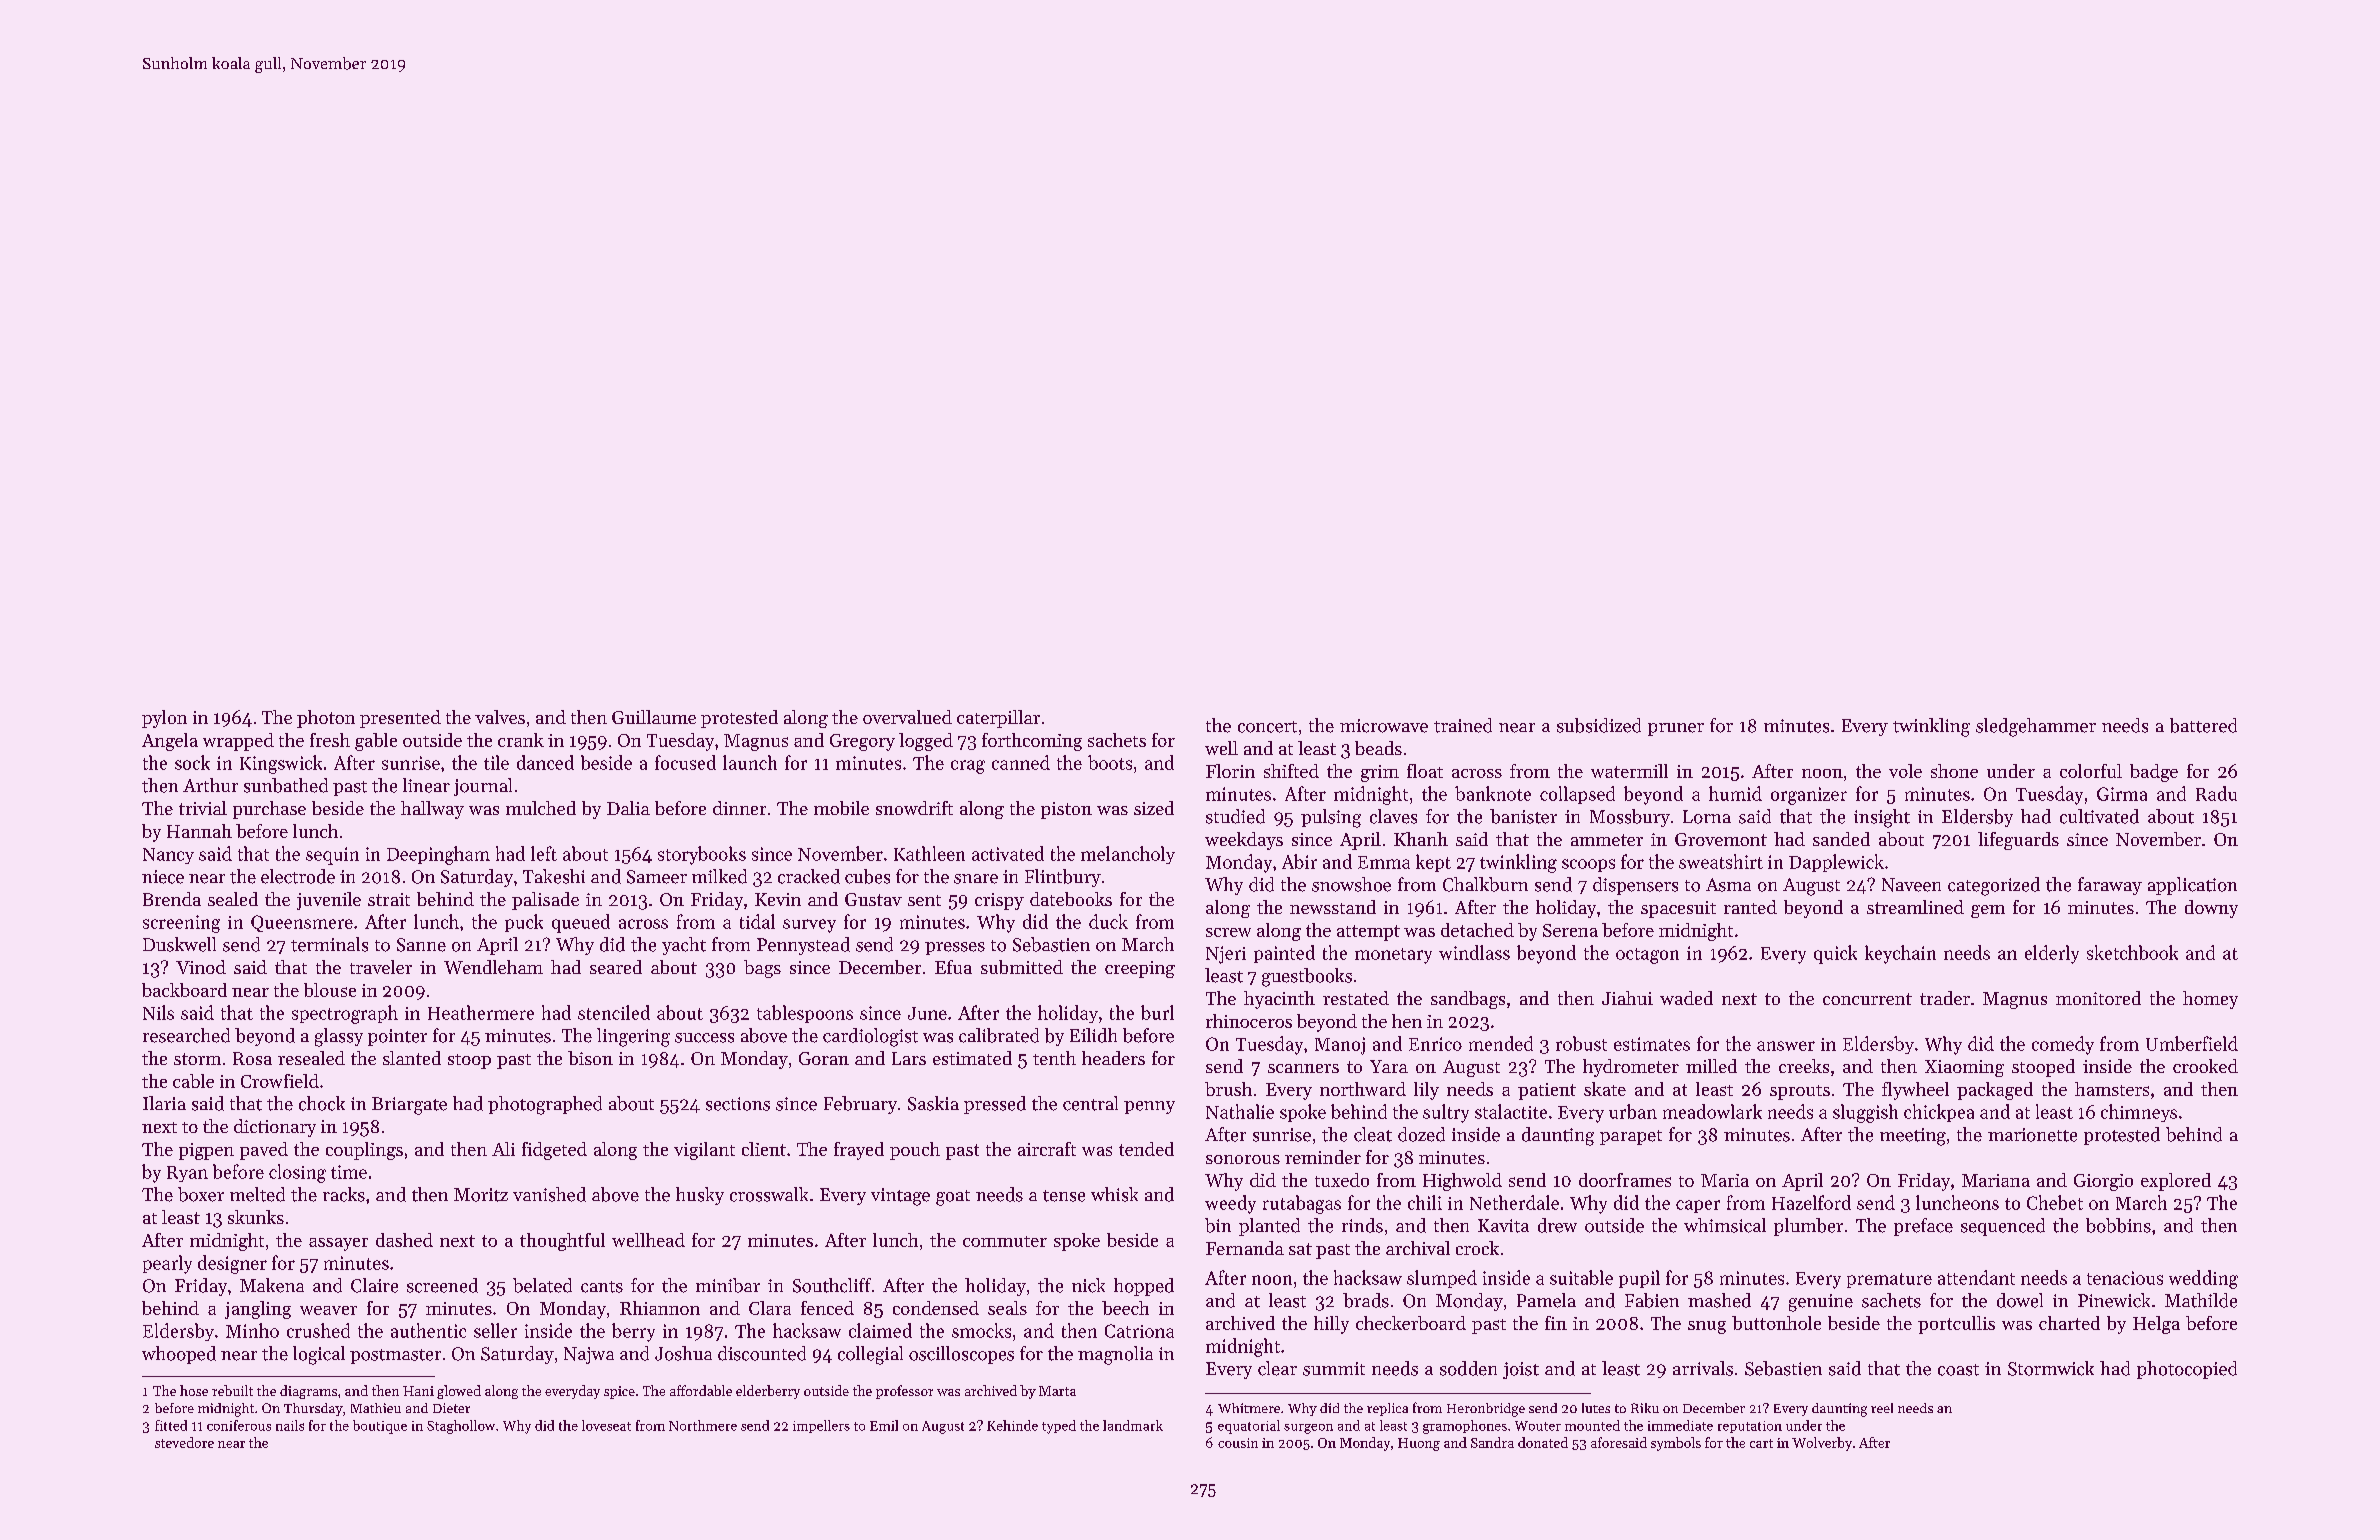 The image size is (2380, 1540). Describe the element at coordinates (238, 742) in the page. I see `wrapped` at that location.
